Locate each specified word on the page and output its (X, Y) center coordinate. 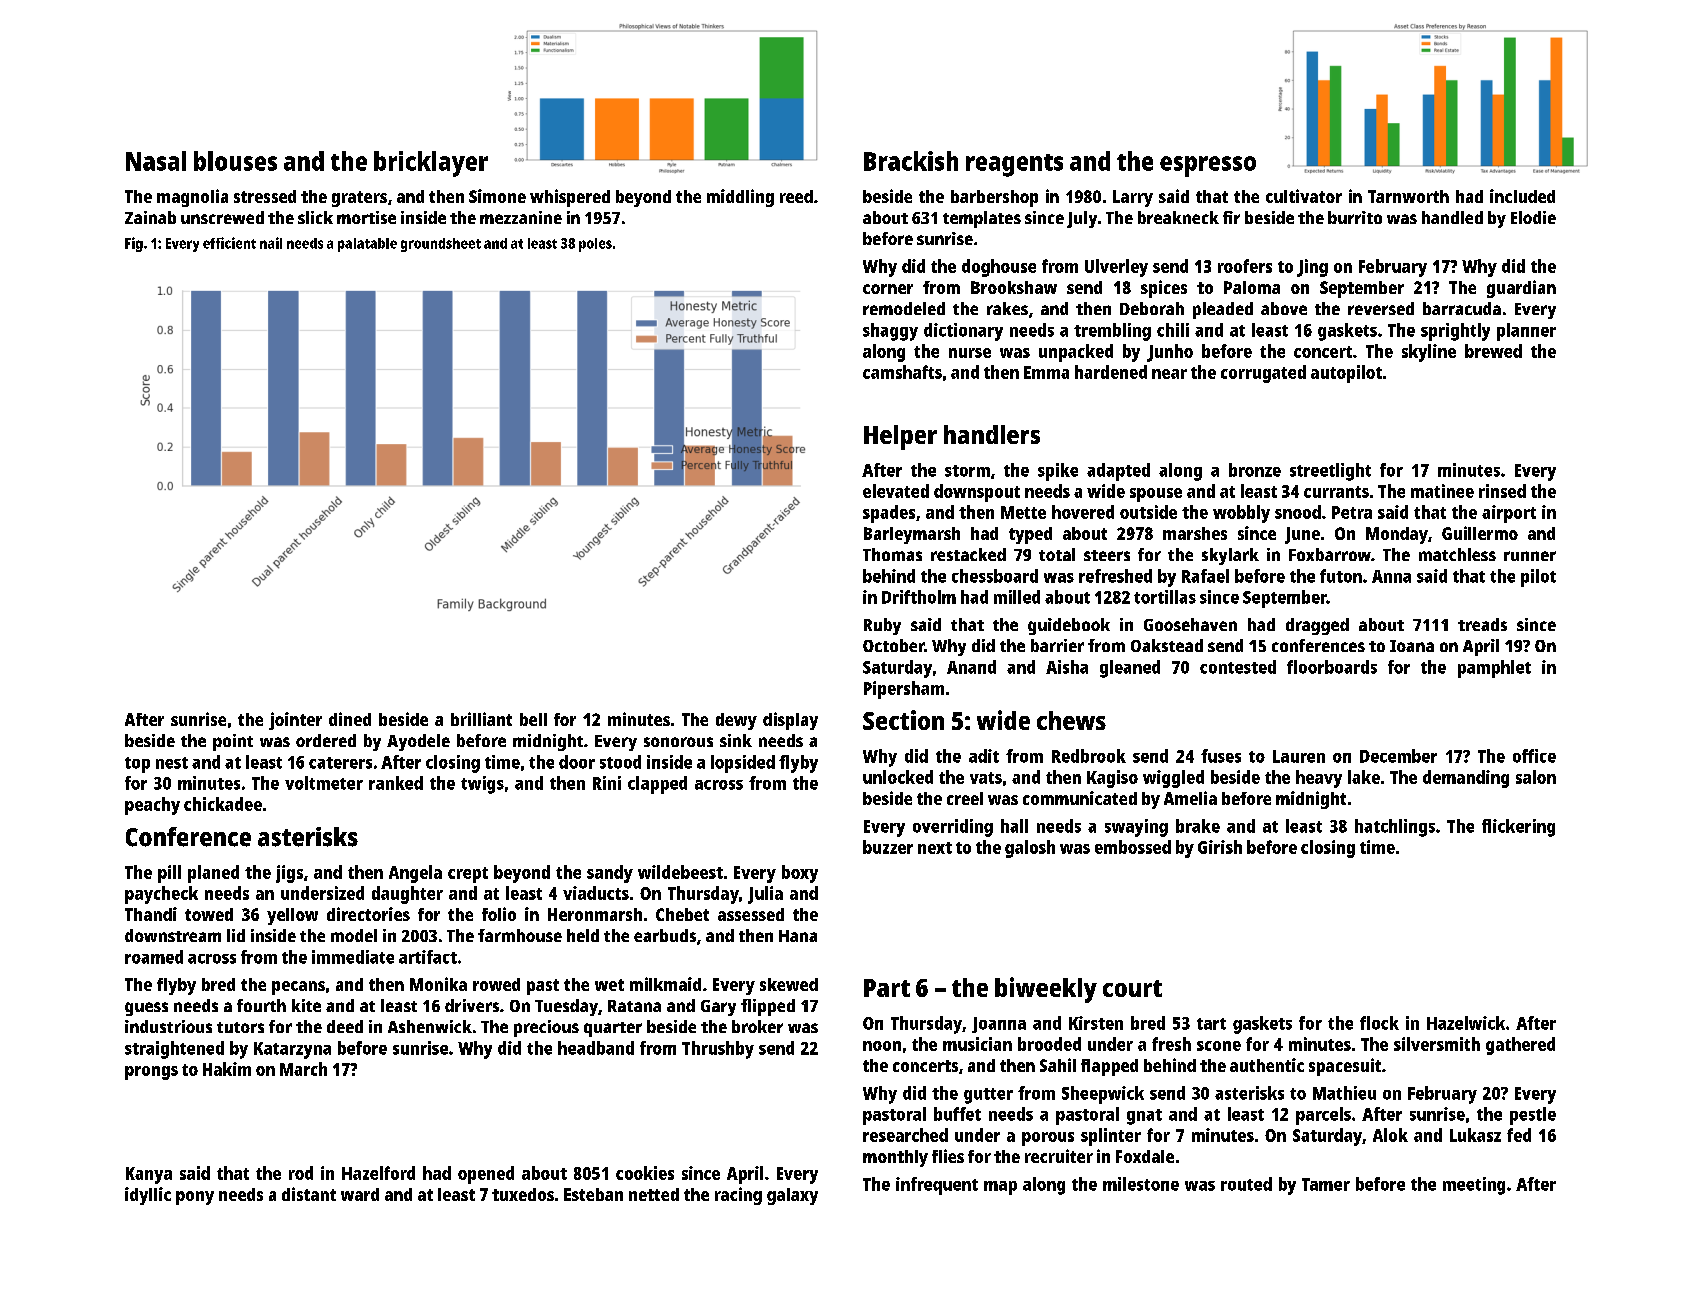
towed (209, 914)
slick (315, 217)
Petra (1352, 512)
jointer (295, 721)
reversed (1381, 308)
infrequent (937, 1186)
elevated (896, 491)
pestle (1533, 1116)
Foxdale (1145, 1156)
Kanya (149, 1175)
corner (888, 289)
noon (882, 1046)
